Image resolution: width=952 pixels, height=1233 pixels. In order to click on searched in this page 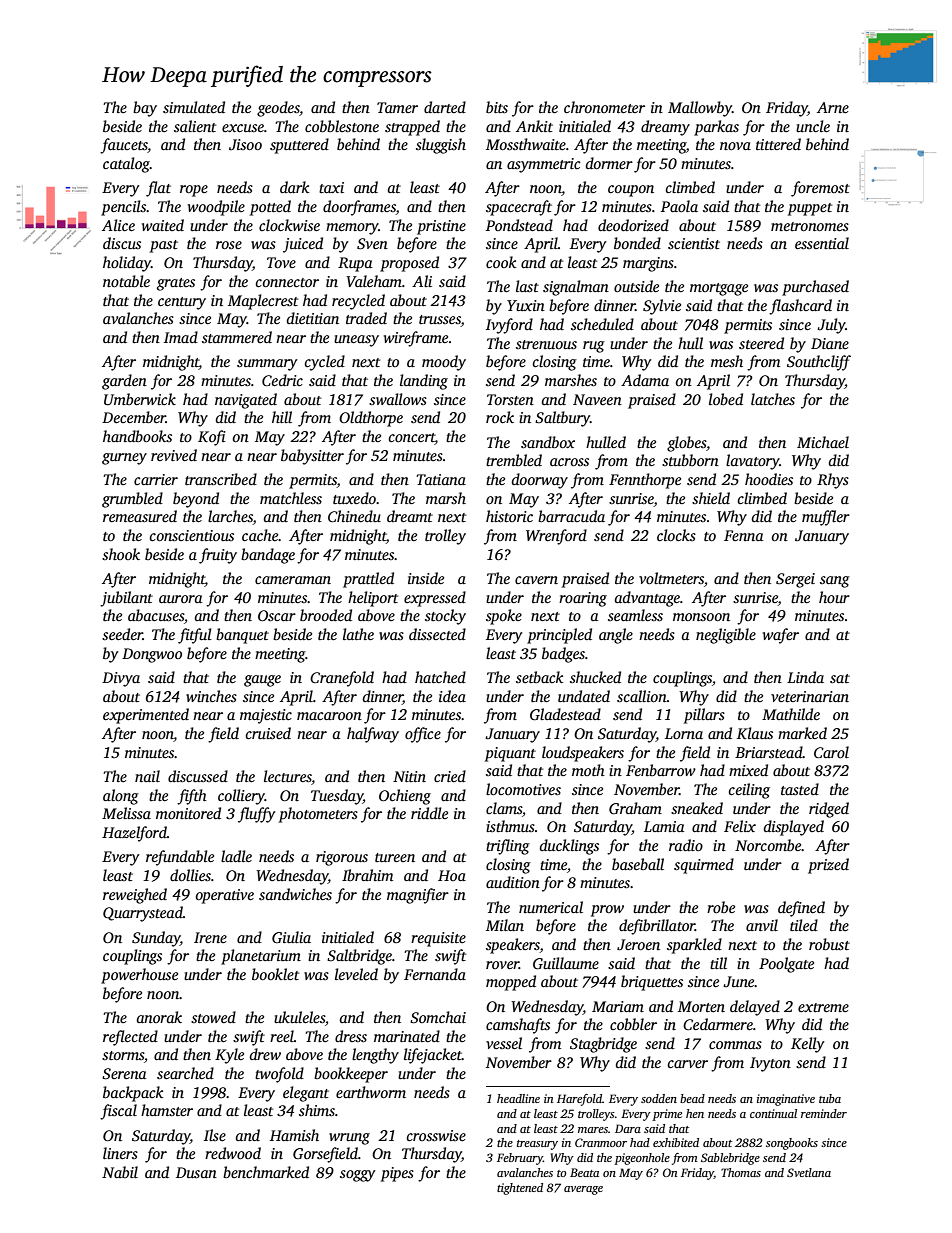, I will do `click(185, 1073)`.
